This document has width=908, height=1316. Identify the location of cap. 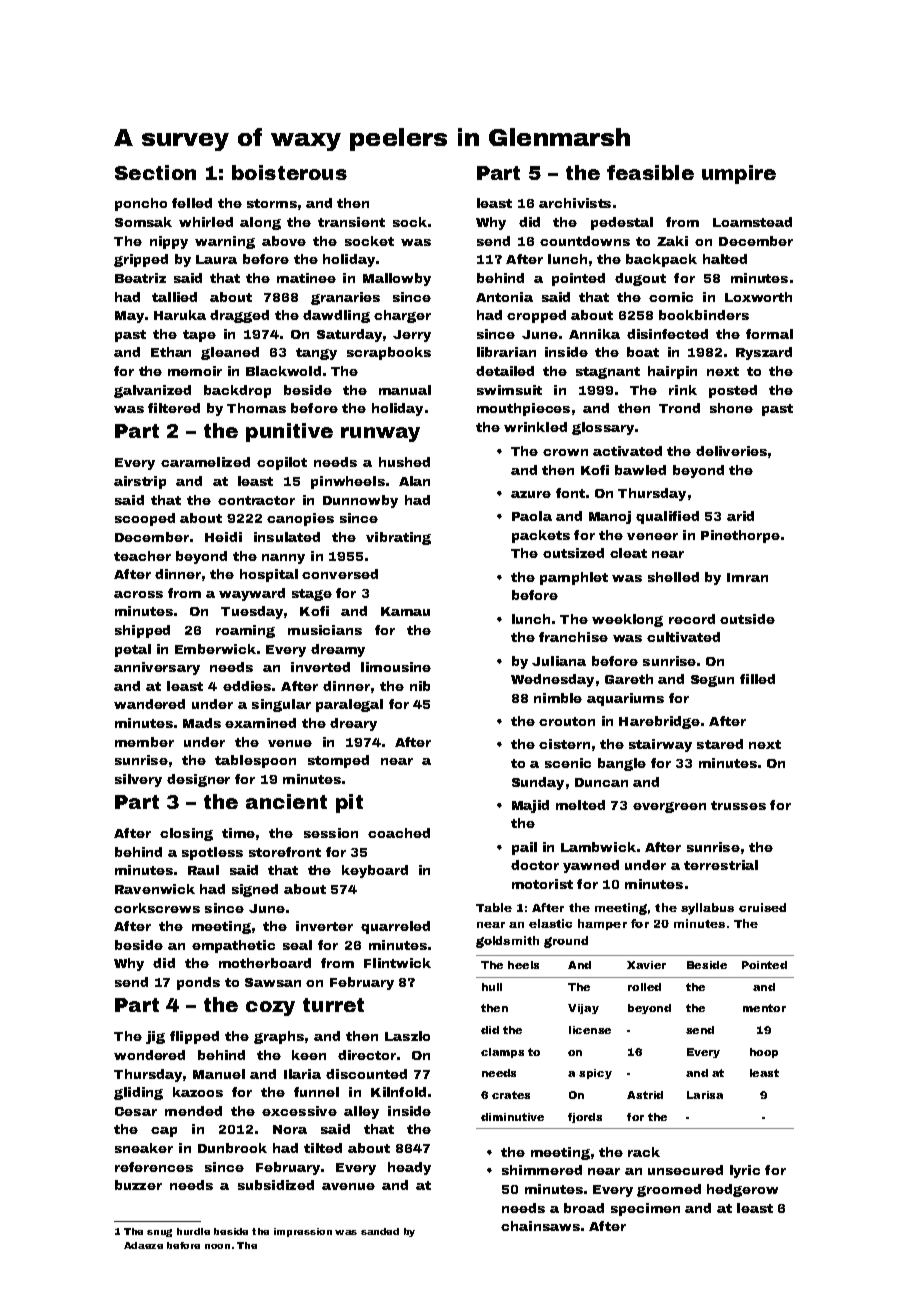
(164, 1132).
